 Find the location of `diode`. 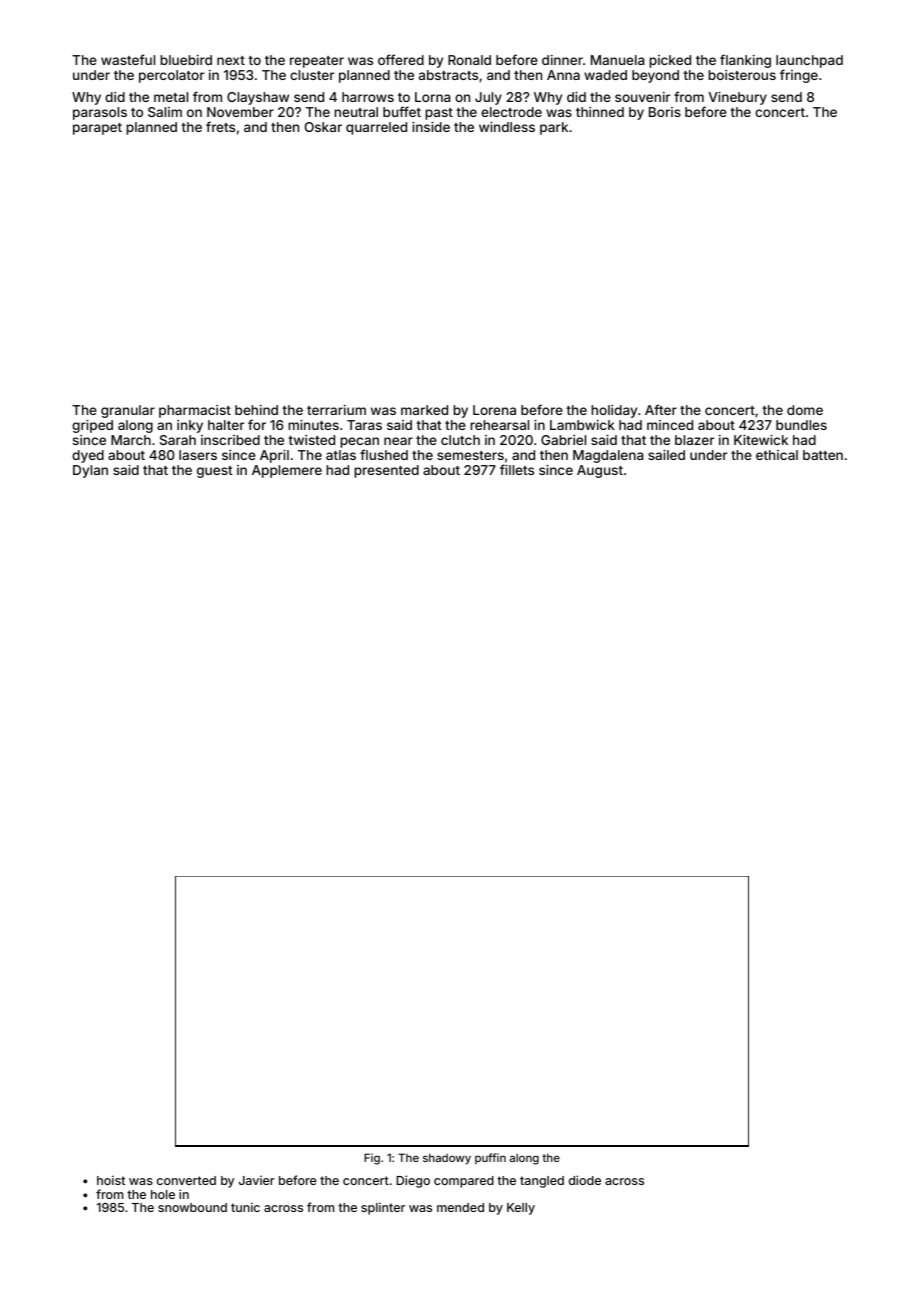

diode is located at coordinates (585, 1180).
